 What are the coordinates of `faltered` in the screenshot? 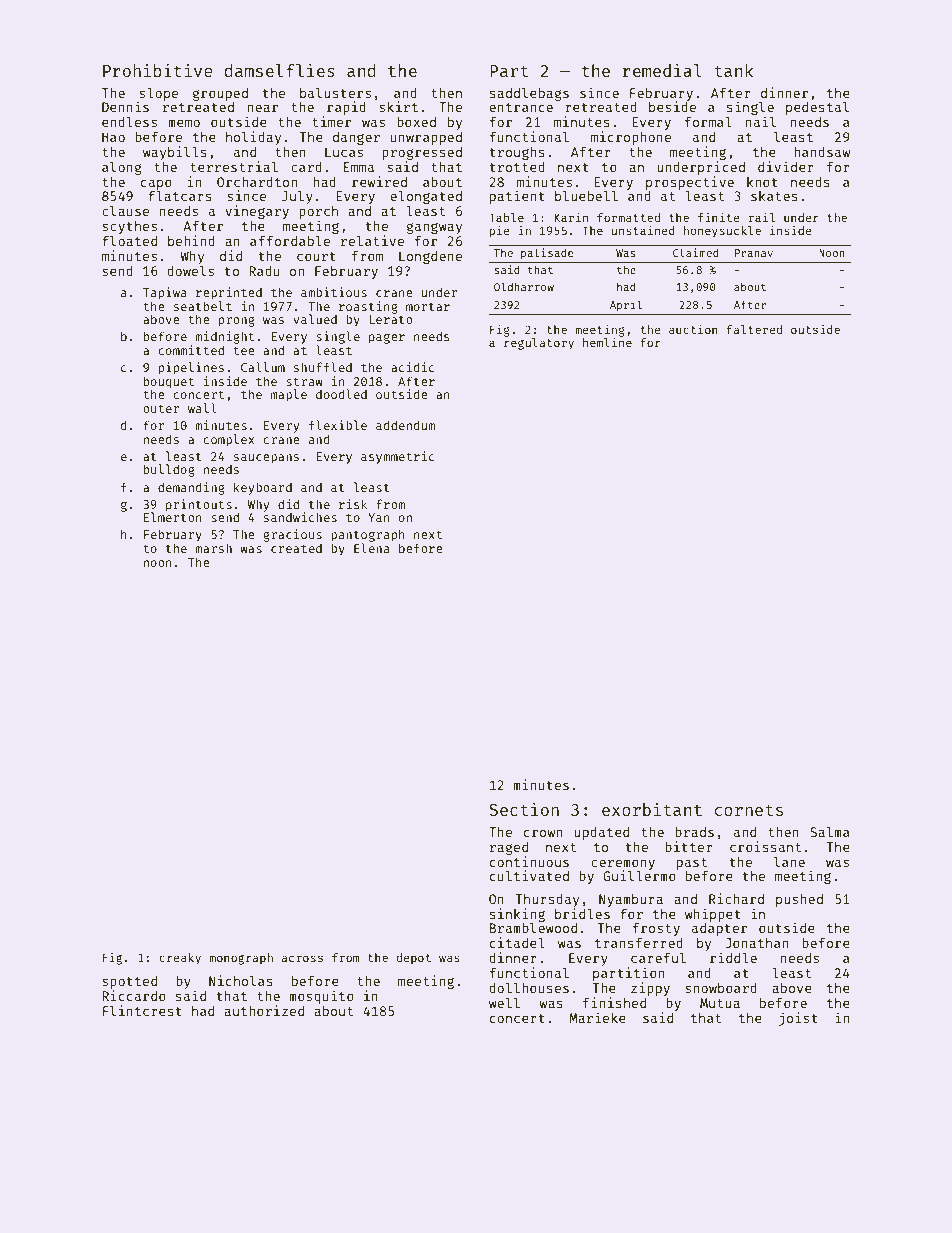 It's located at (754, 329).
